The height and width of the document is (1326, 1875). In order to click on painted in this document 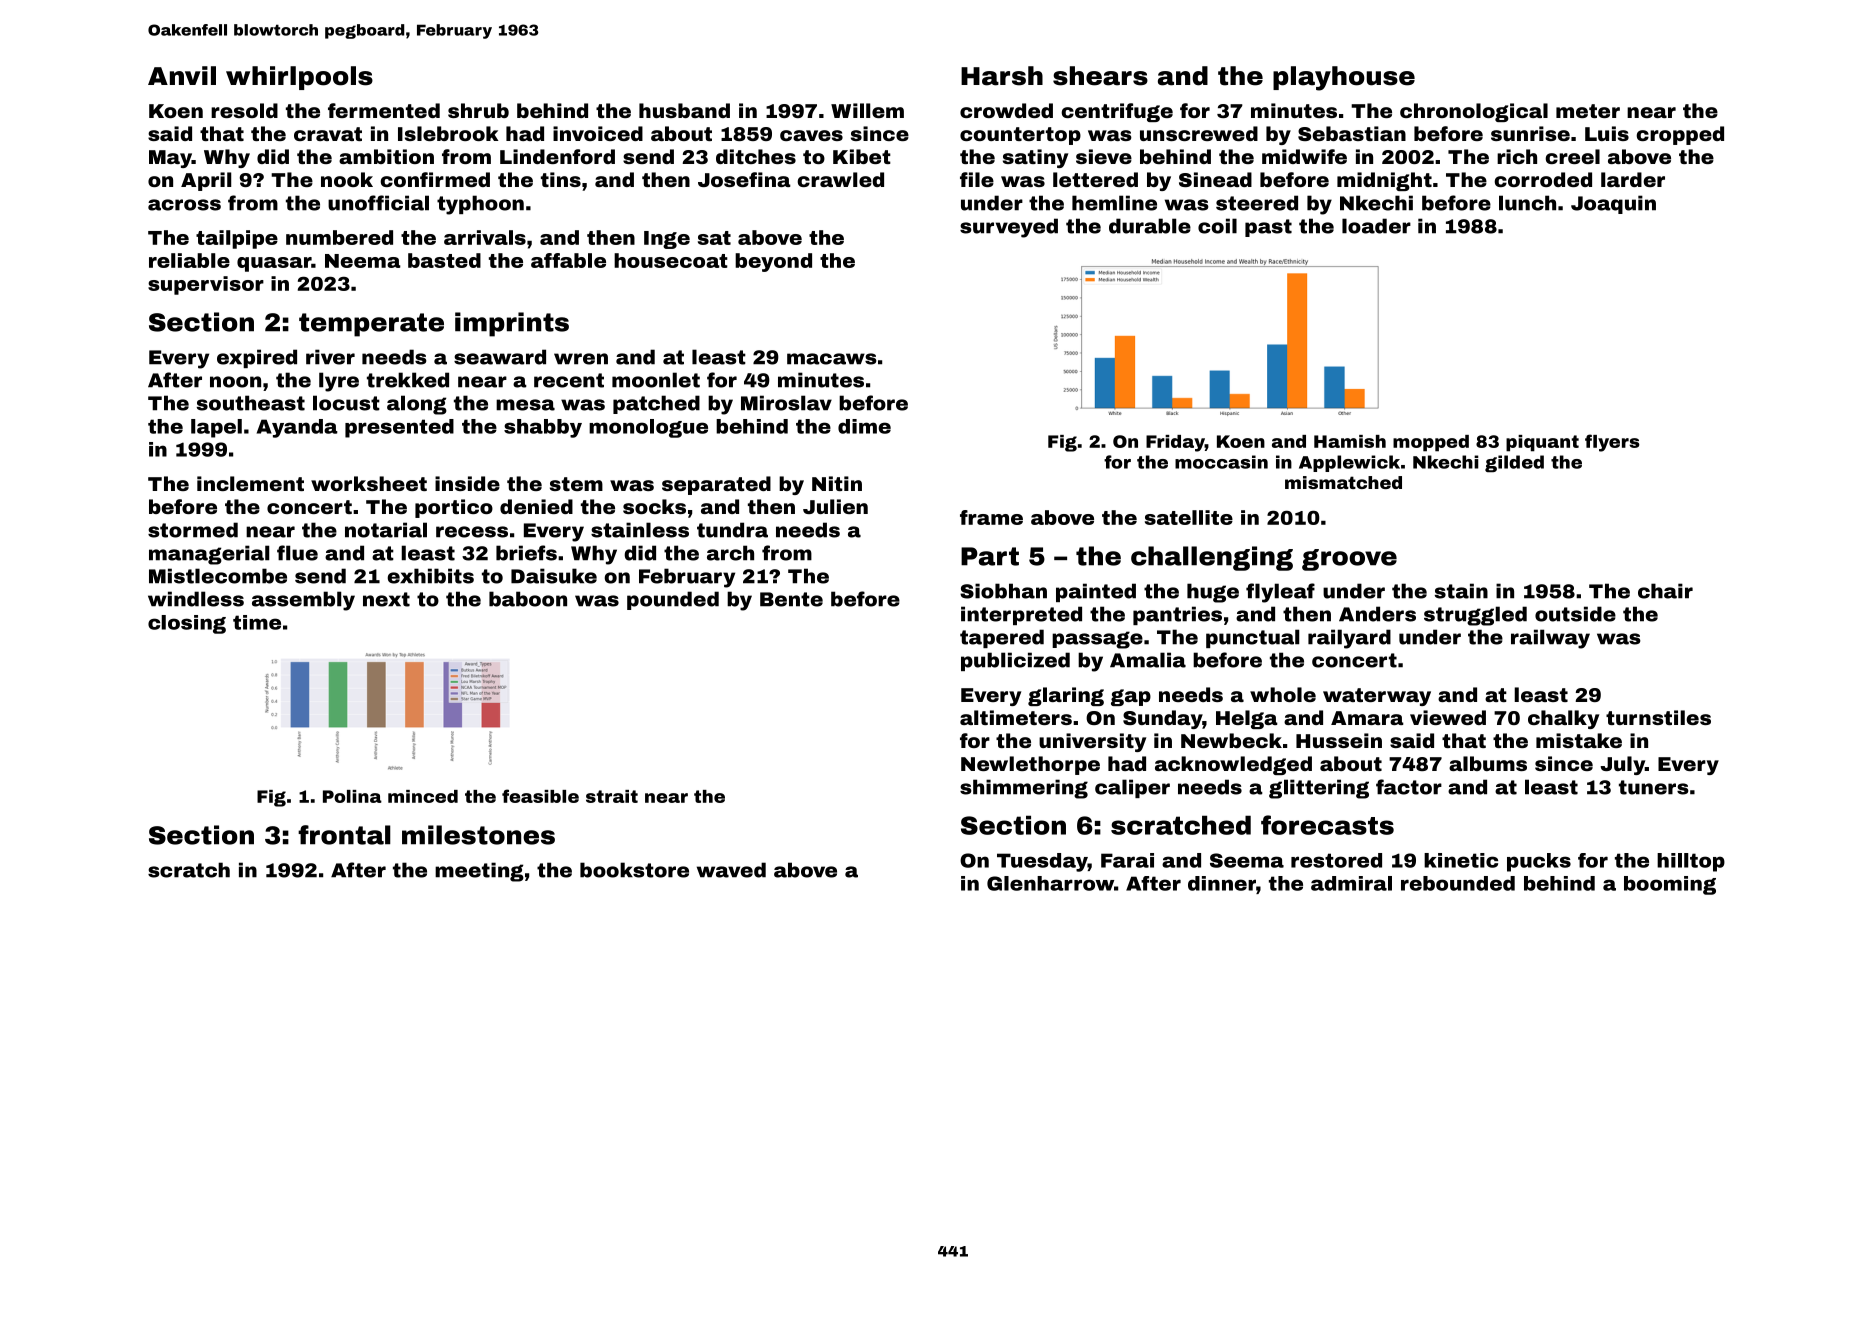, I will do `click(1096, 592)`.
